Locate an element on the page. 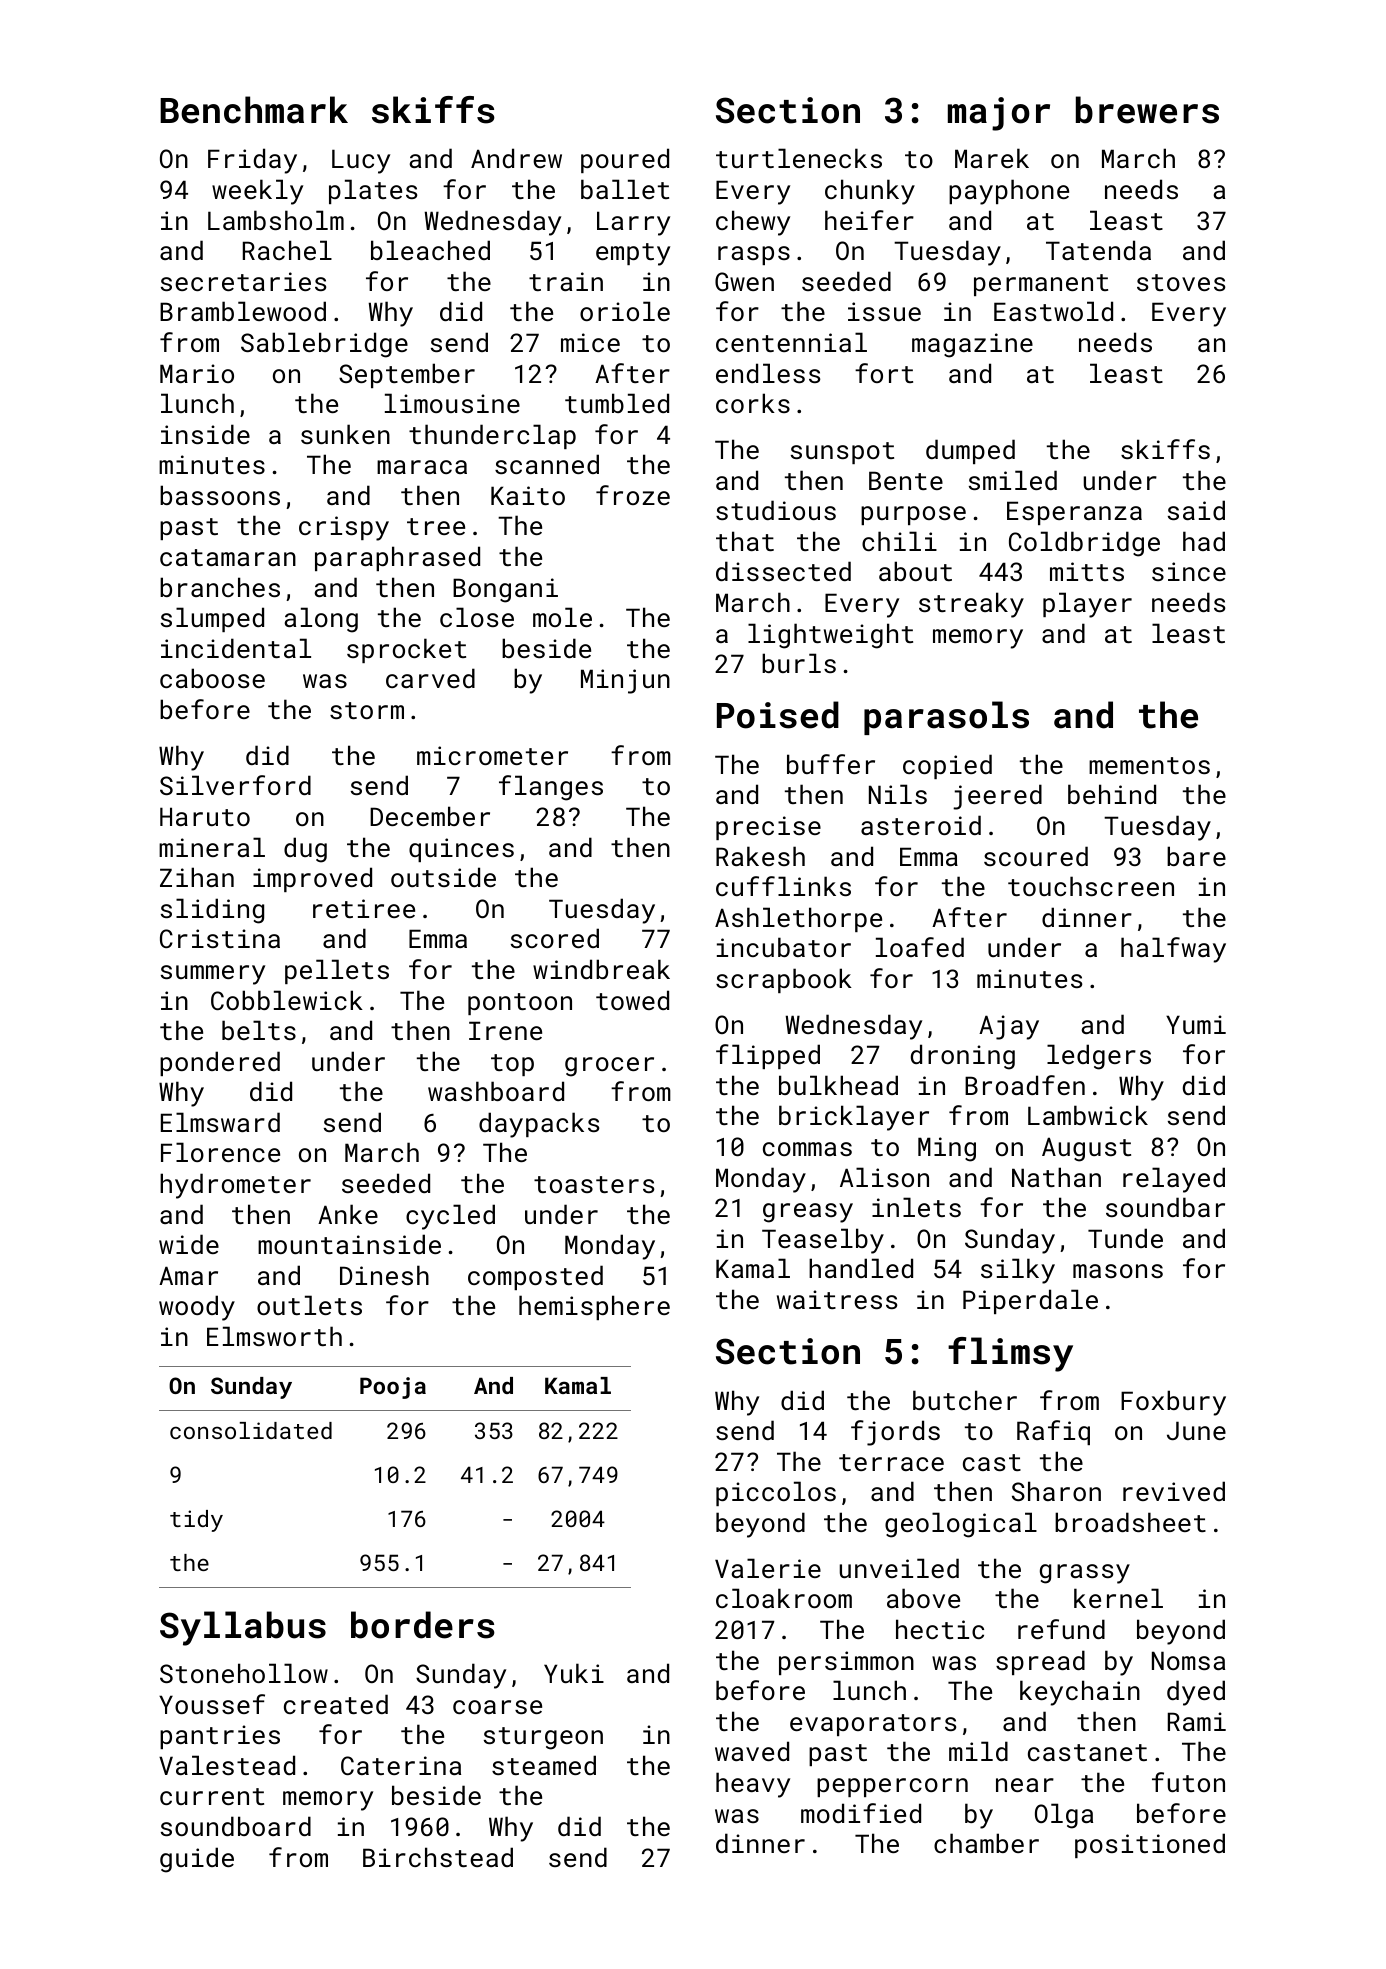 This image has height=1969, width=1386. major is located at coordinates (999, 114).
